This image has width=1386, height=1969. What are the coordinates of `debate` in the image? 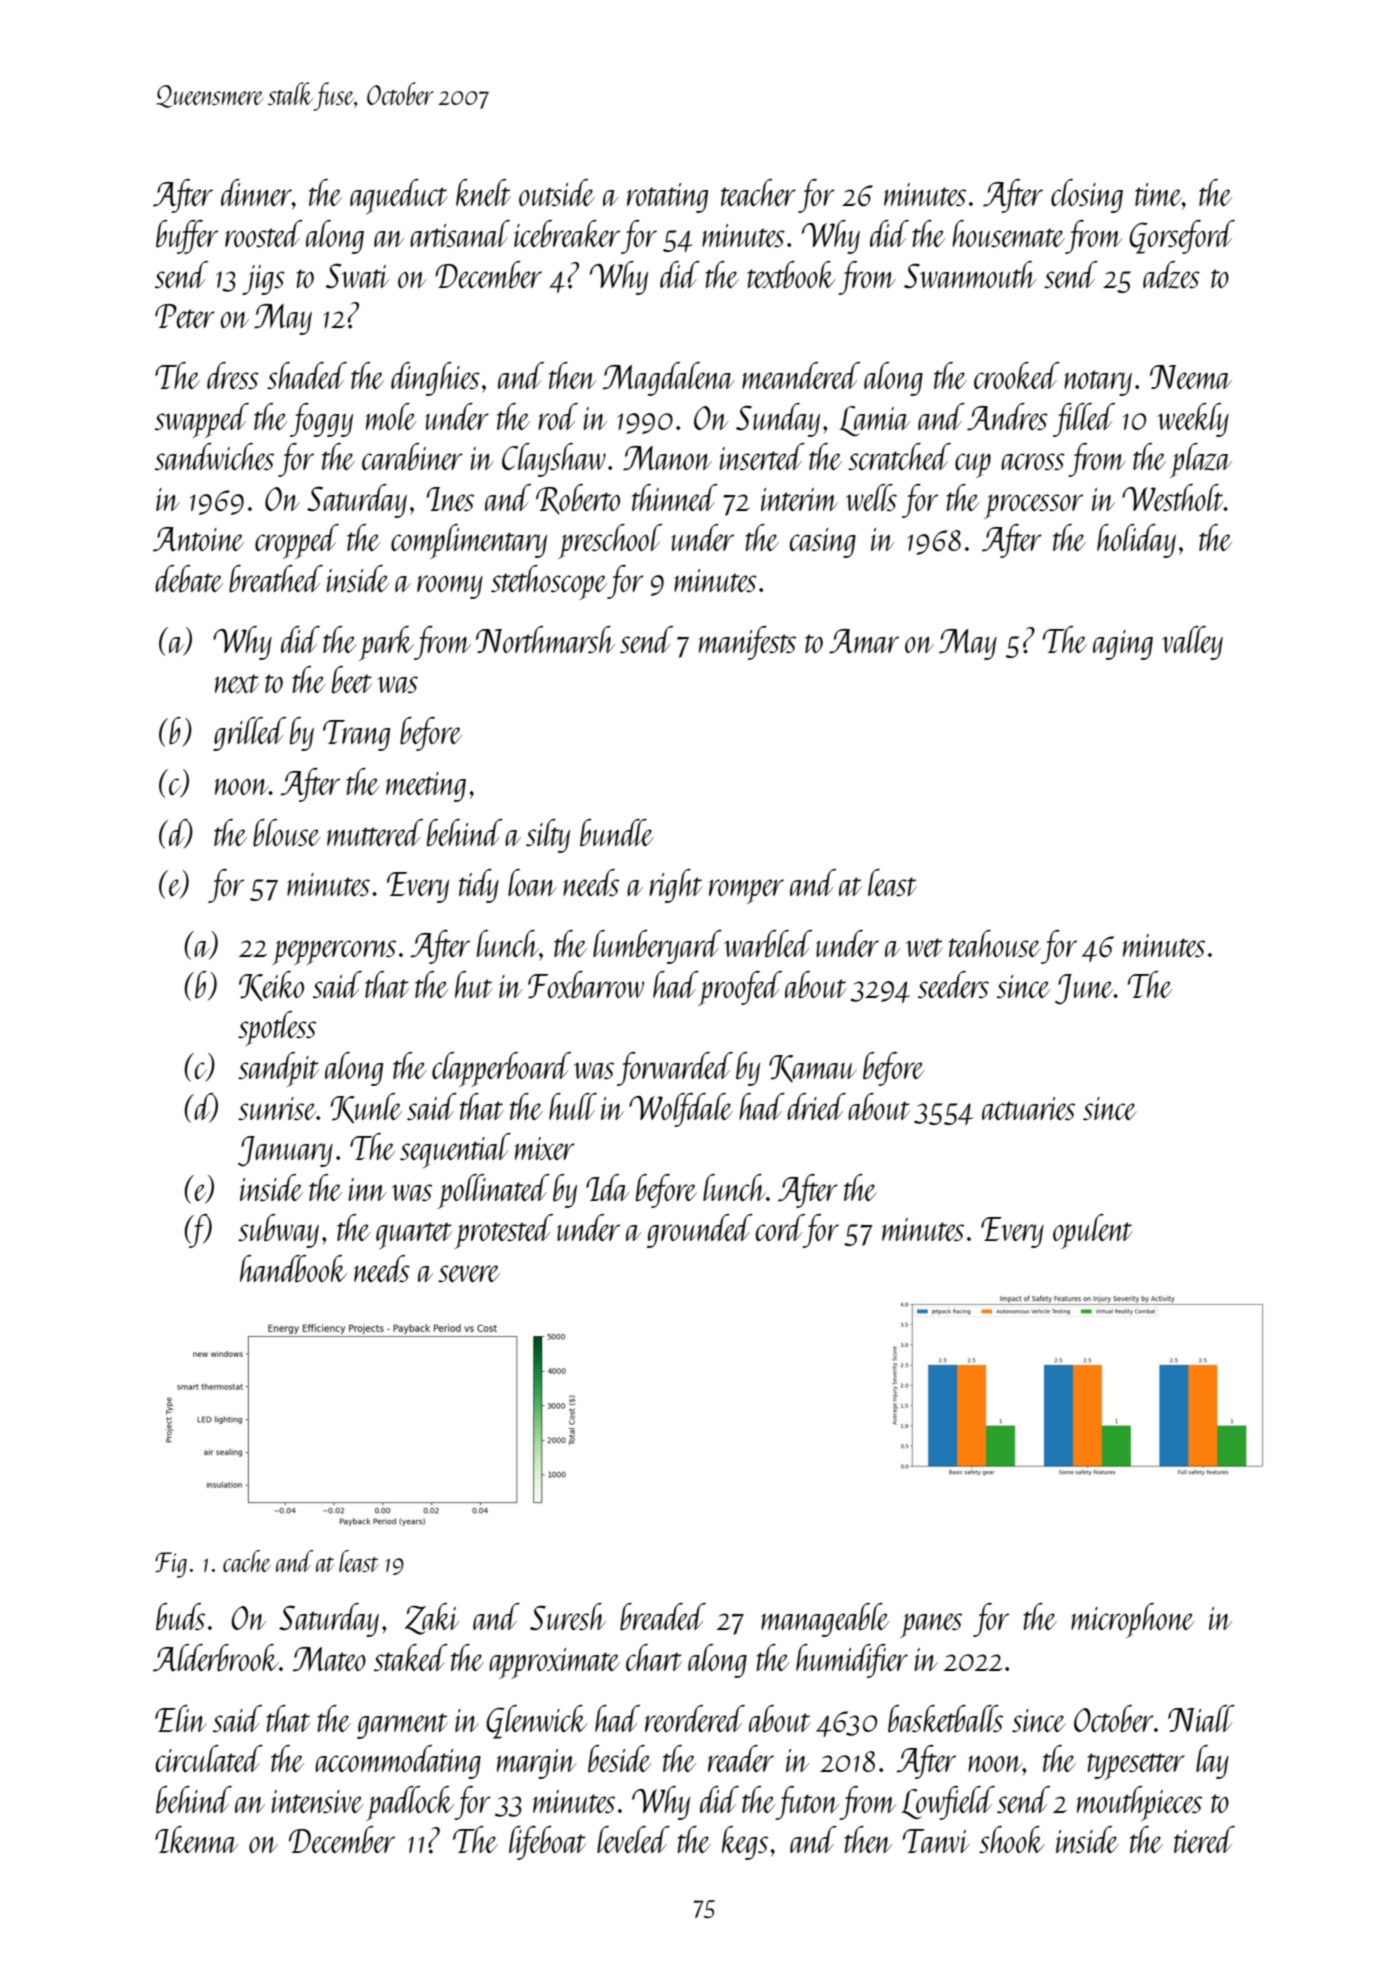 It's located at (189, 578).
